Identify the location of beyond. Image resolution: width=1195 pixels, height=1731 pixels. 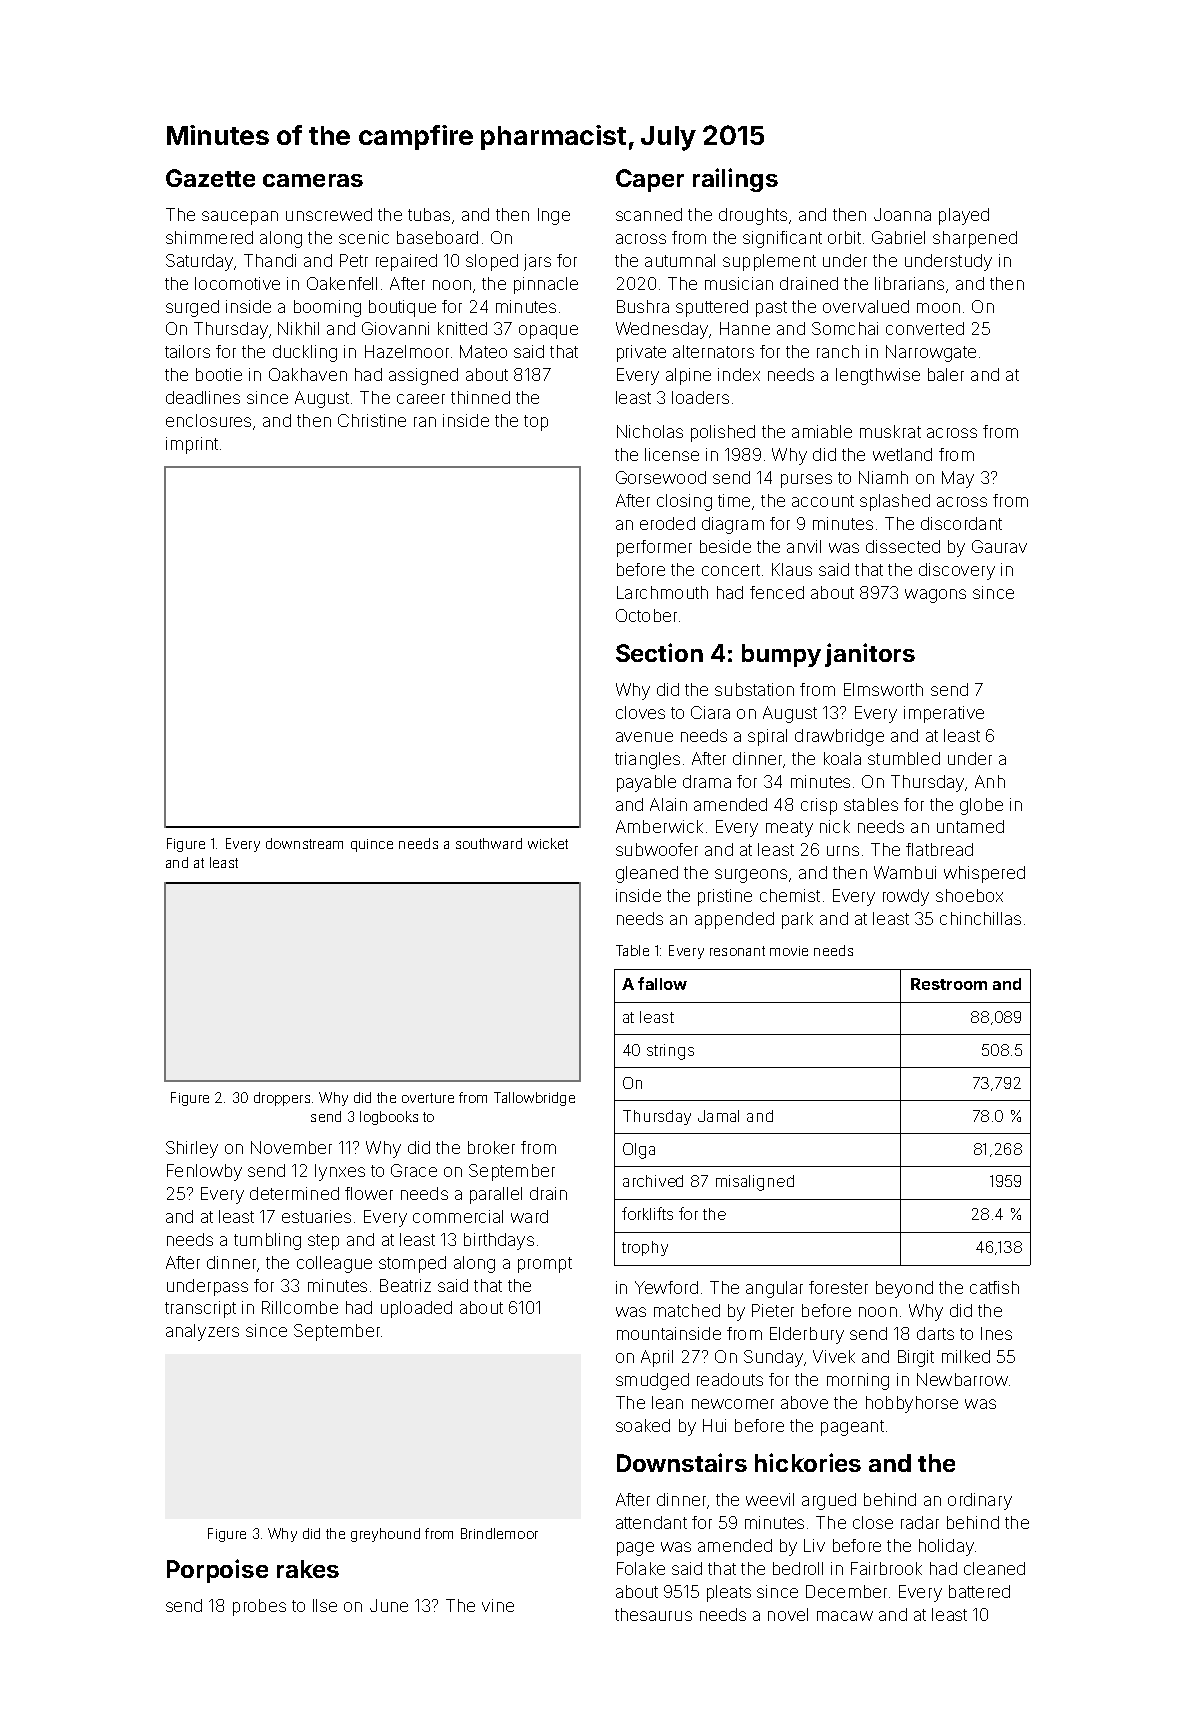
(904, 1289).
